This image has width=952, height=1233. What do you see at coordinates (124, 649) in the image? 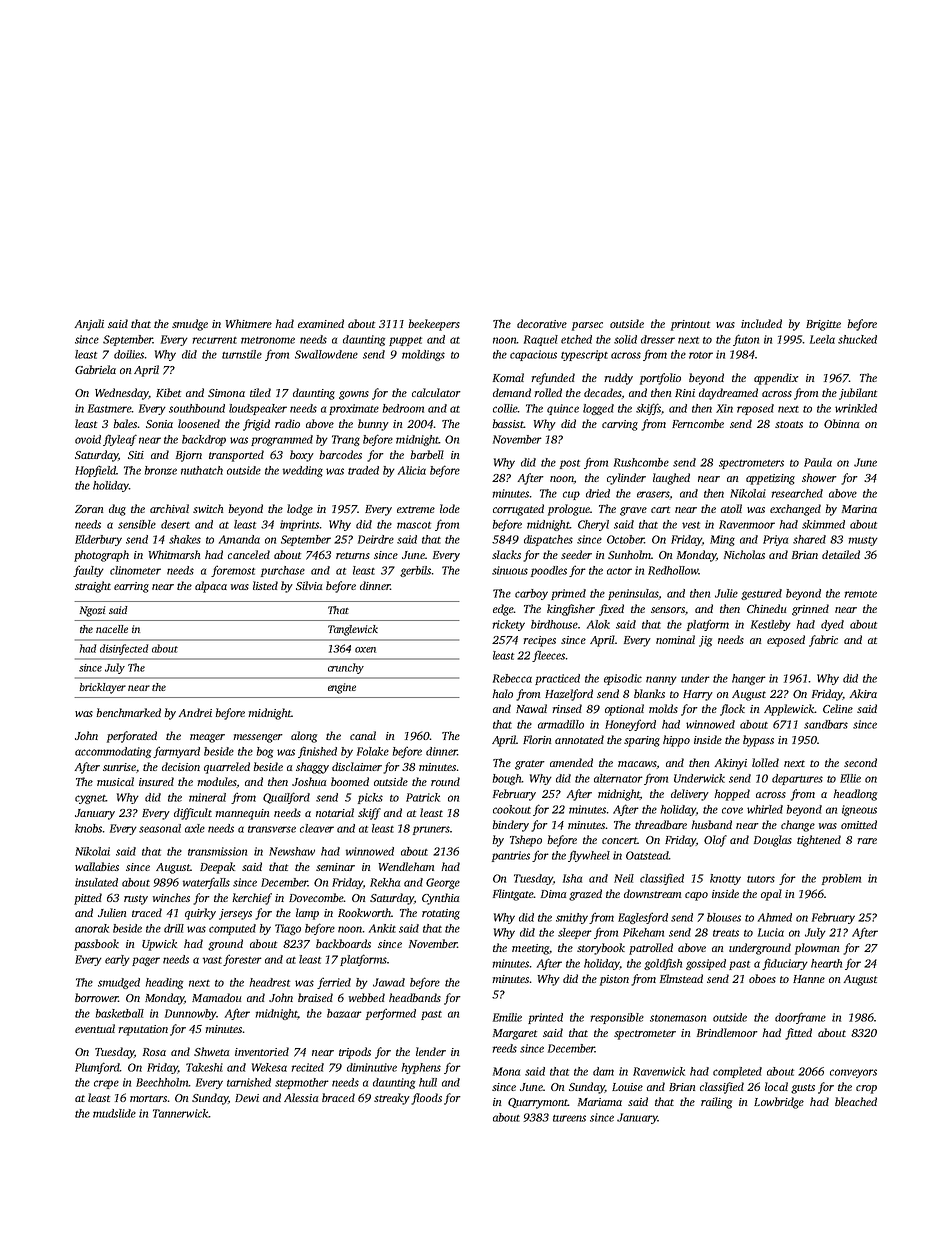
I see `disinfected` at bounding box center [124, 649].
